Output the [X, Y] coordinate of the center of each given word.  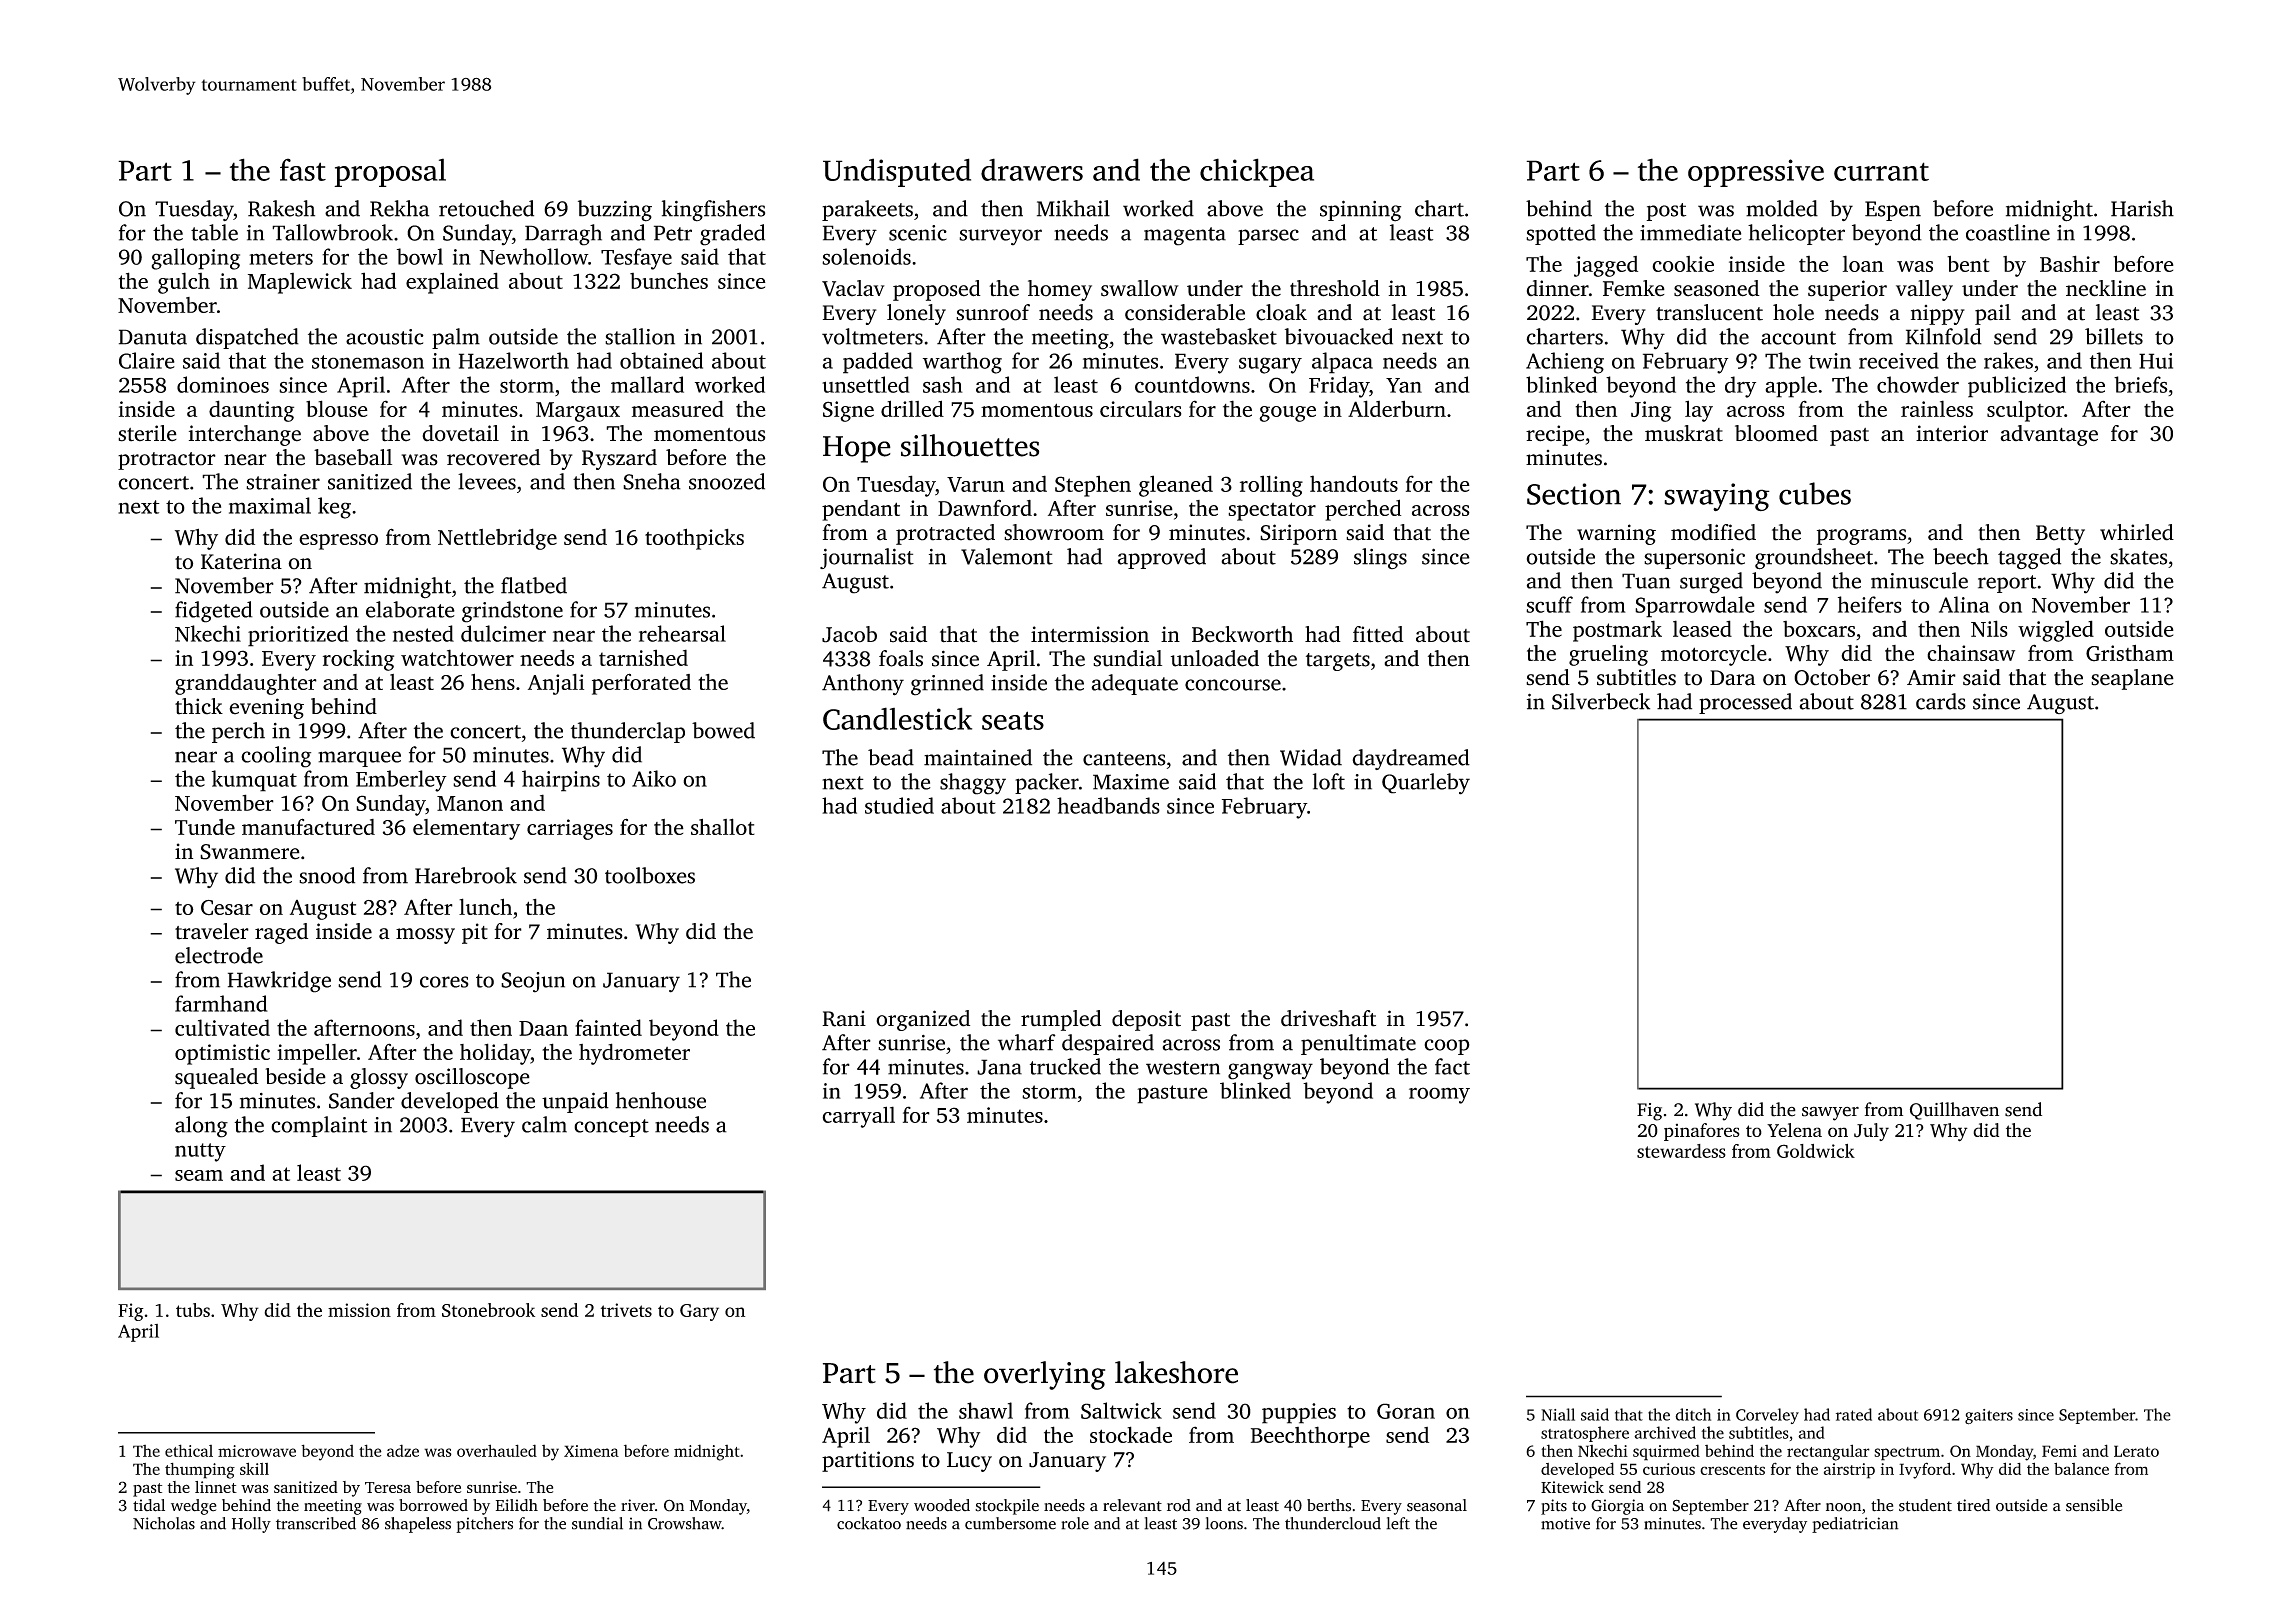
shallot [723, 826]
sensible [2094, 1505]
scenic [918, 233]
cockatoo [869, 1523]
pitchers [484, 1525]
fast [303, 169]
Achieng [1565, 363]
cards [1941, 701]
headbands [1108, 805]
